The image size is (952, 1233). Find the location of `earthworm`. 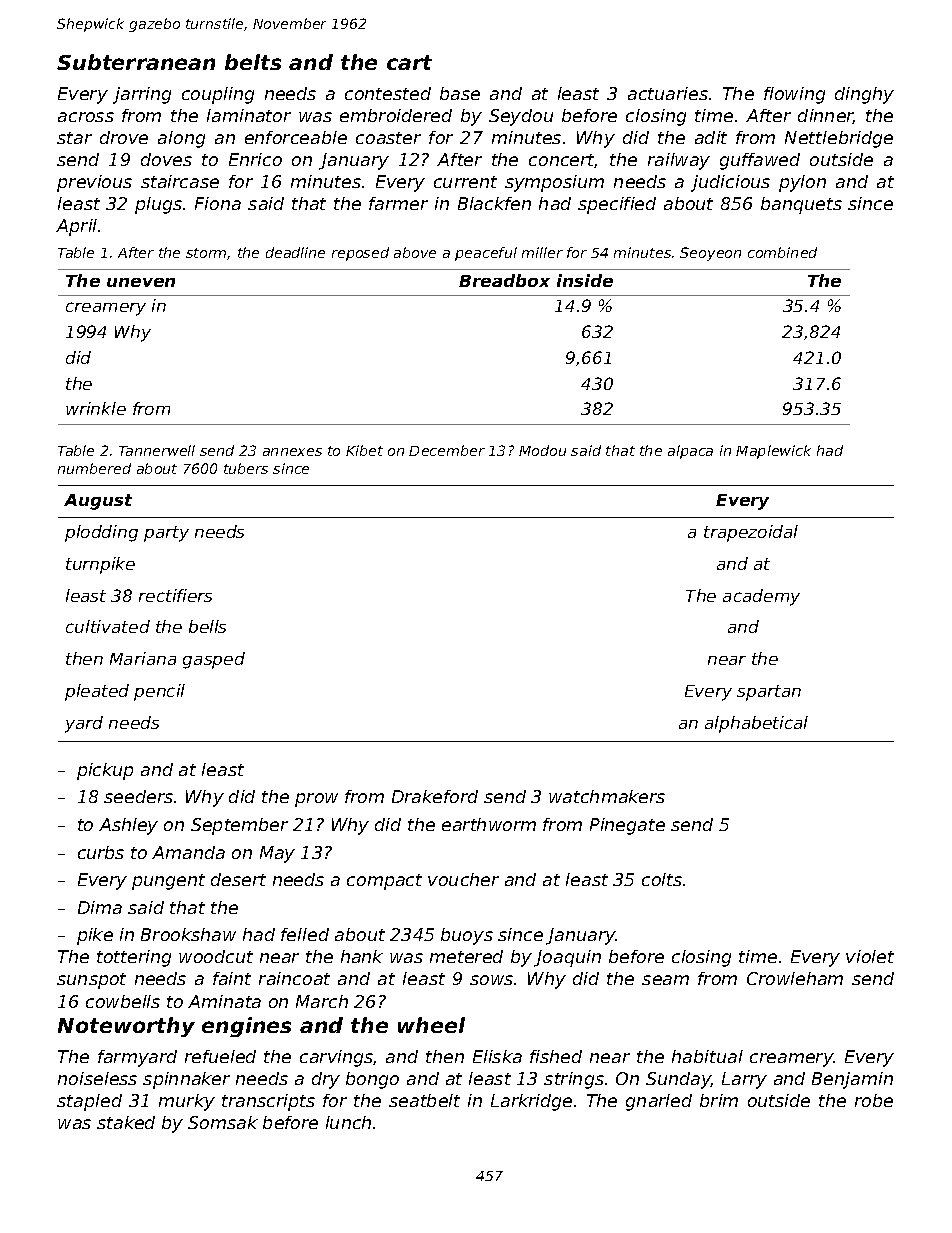

earthworm is located at coordinates (489, 824).
